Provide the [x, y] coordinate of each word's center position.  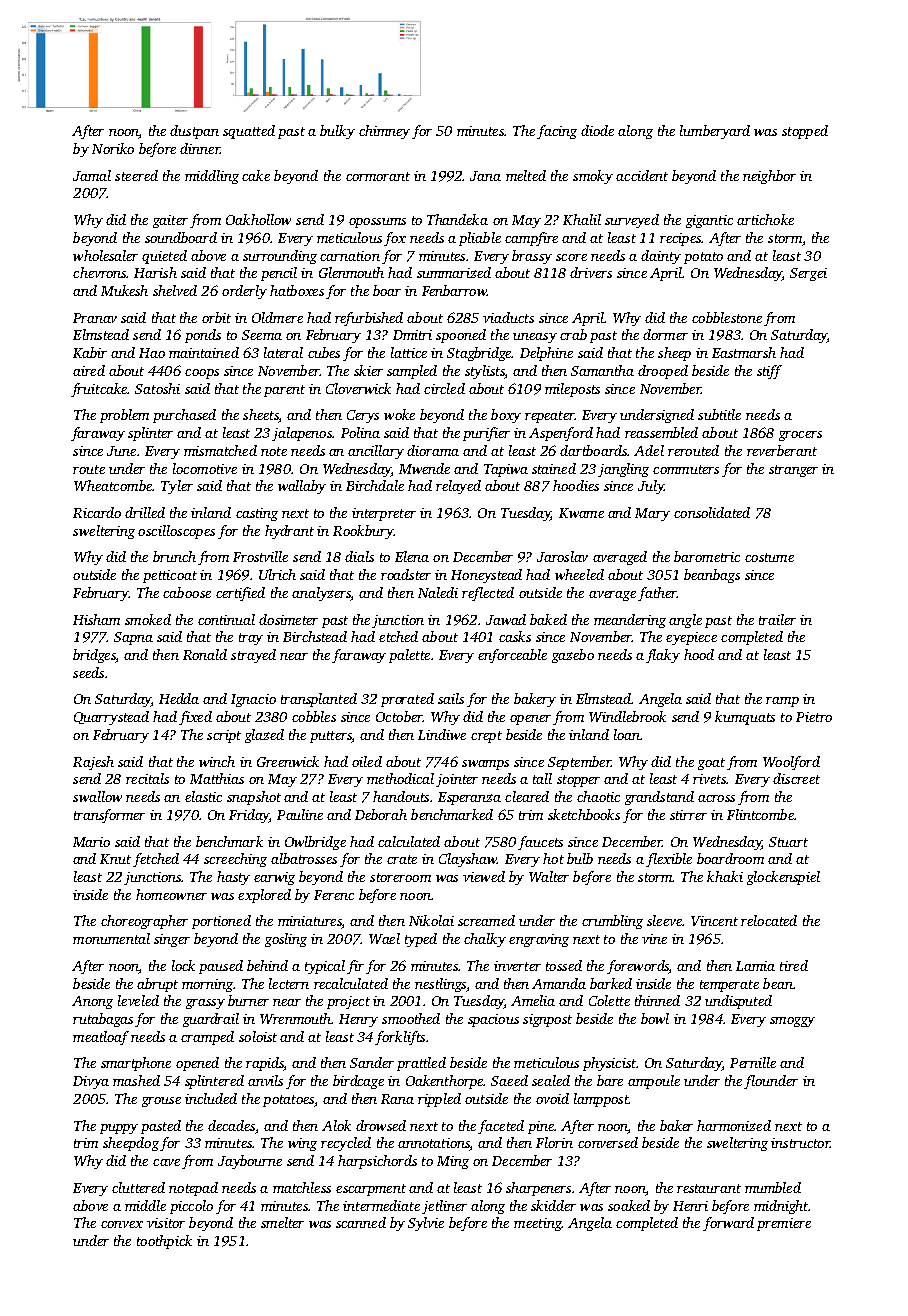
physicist [609, 1064]
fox [395, 239]
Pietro [814, 717]
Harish [155, 272]
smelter [282, 1222]
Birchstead [315, 636]
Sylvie [426, 1224]
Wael [384, 938]
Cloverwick [358, 388]
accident [642, 175]
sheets [261, 416]
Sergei [808, 274]
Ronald [205, 654]
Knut [115, 859]
